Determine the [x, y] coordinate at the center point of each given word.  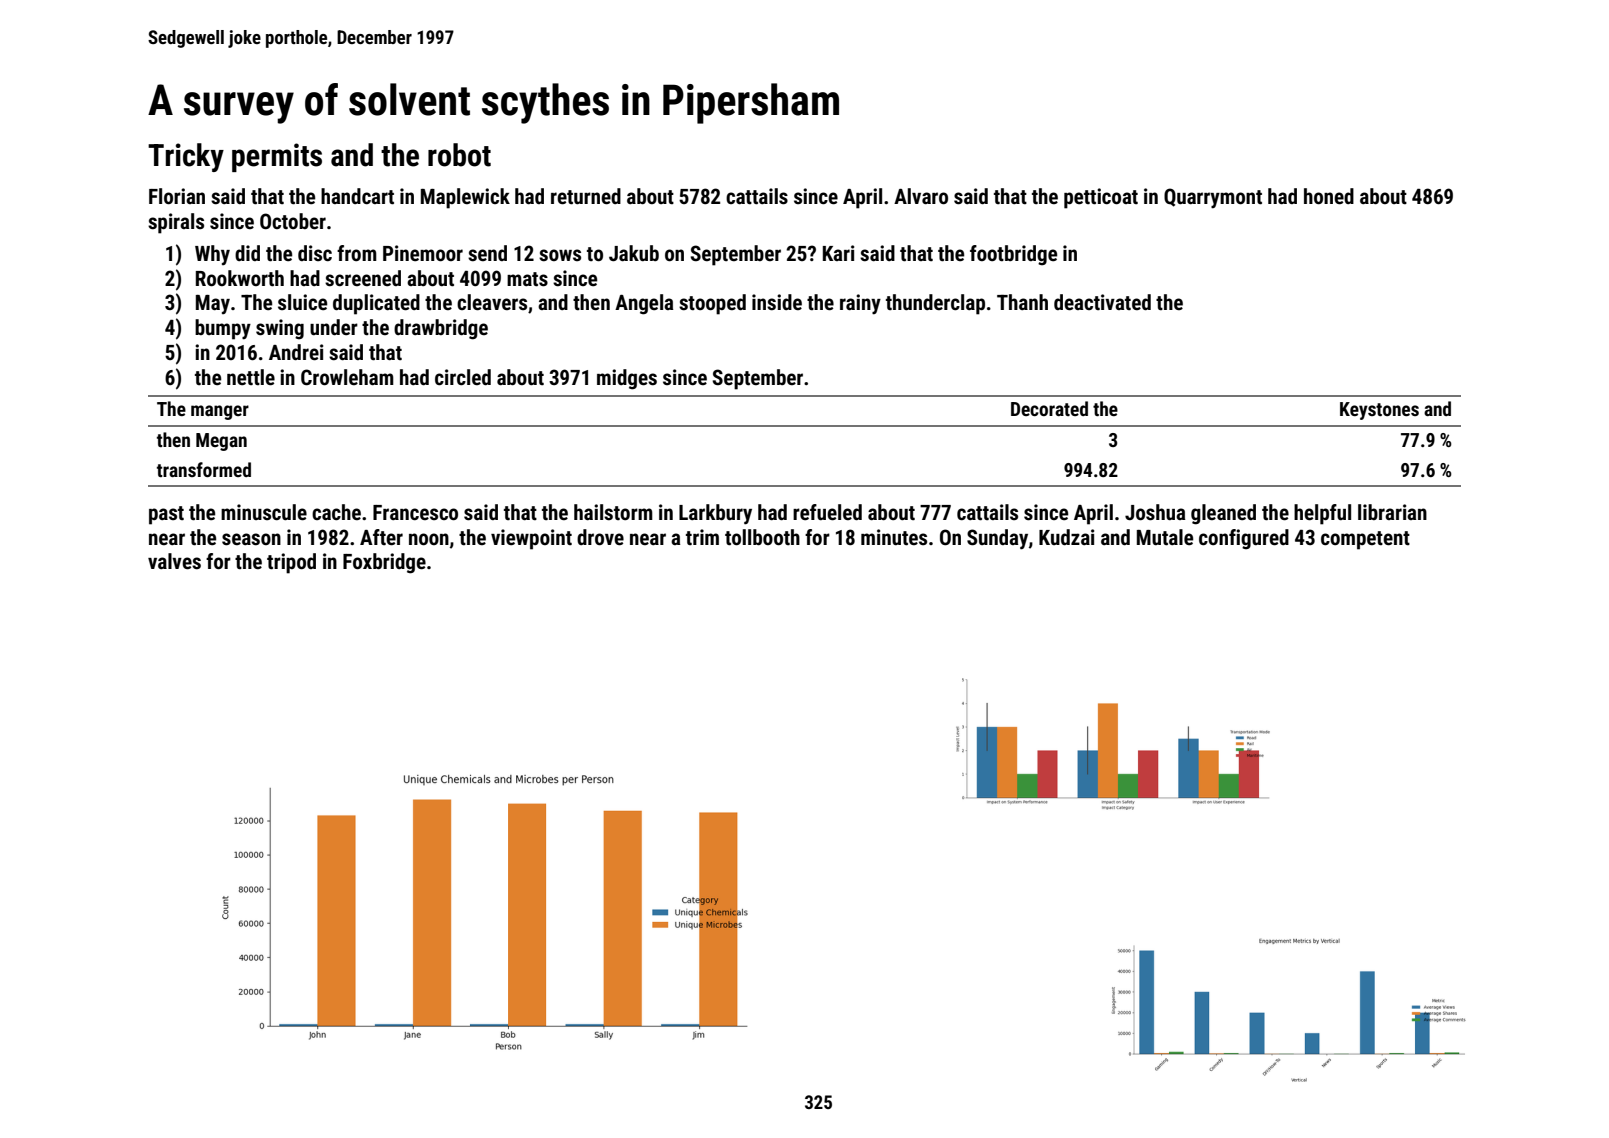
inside [777, 302]
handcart [357, 196]
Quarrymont [1213, 198]
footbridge [1013, 255]
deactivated [1102, 302]
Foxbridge [384, 563]
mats [527, 279]
